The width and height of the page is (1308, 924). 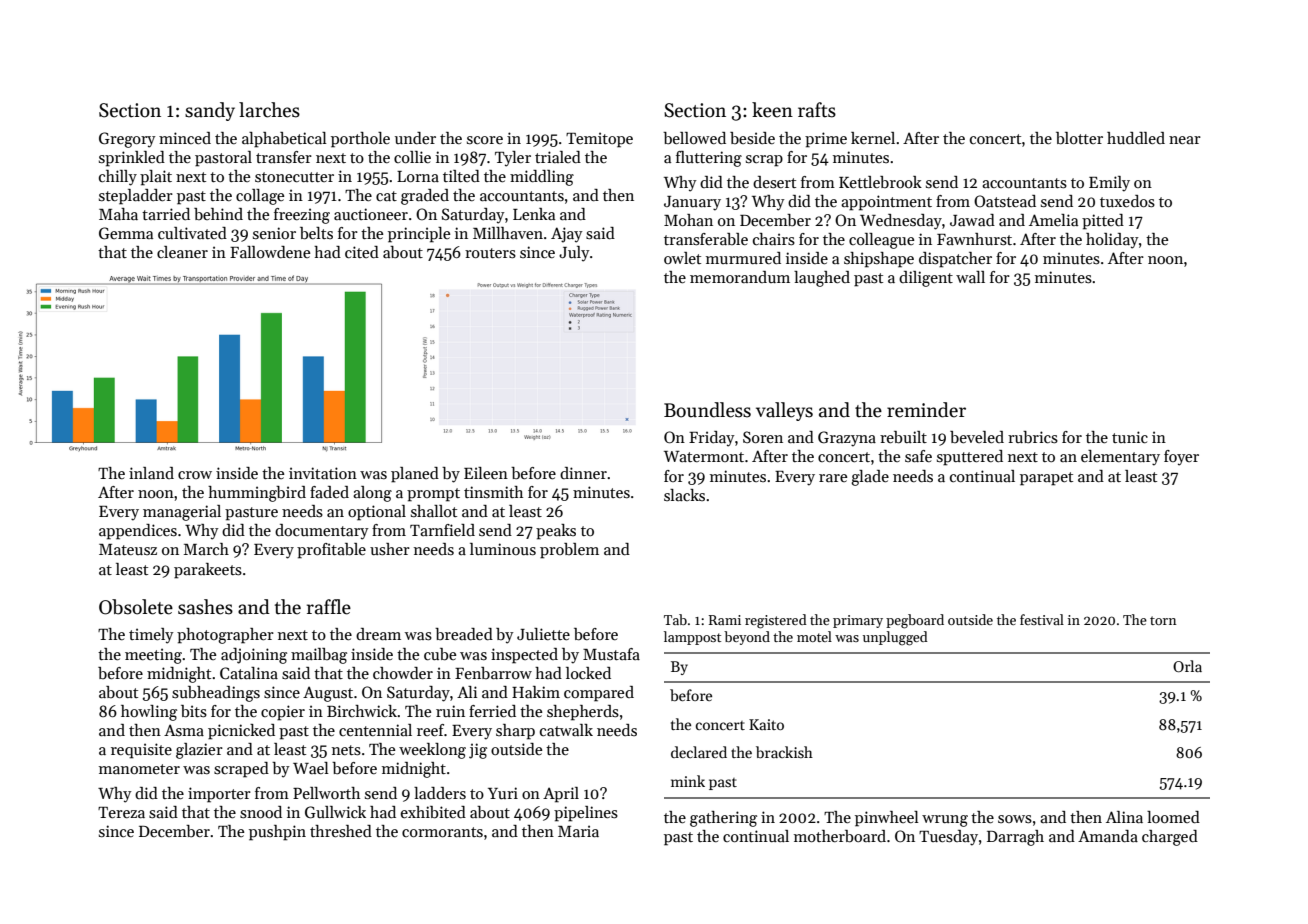 What do you see at coordinates (1042, 619) in the page?
I see `festival` at bounding box center [1042, 619].
